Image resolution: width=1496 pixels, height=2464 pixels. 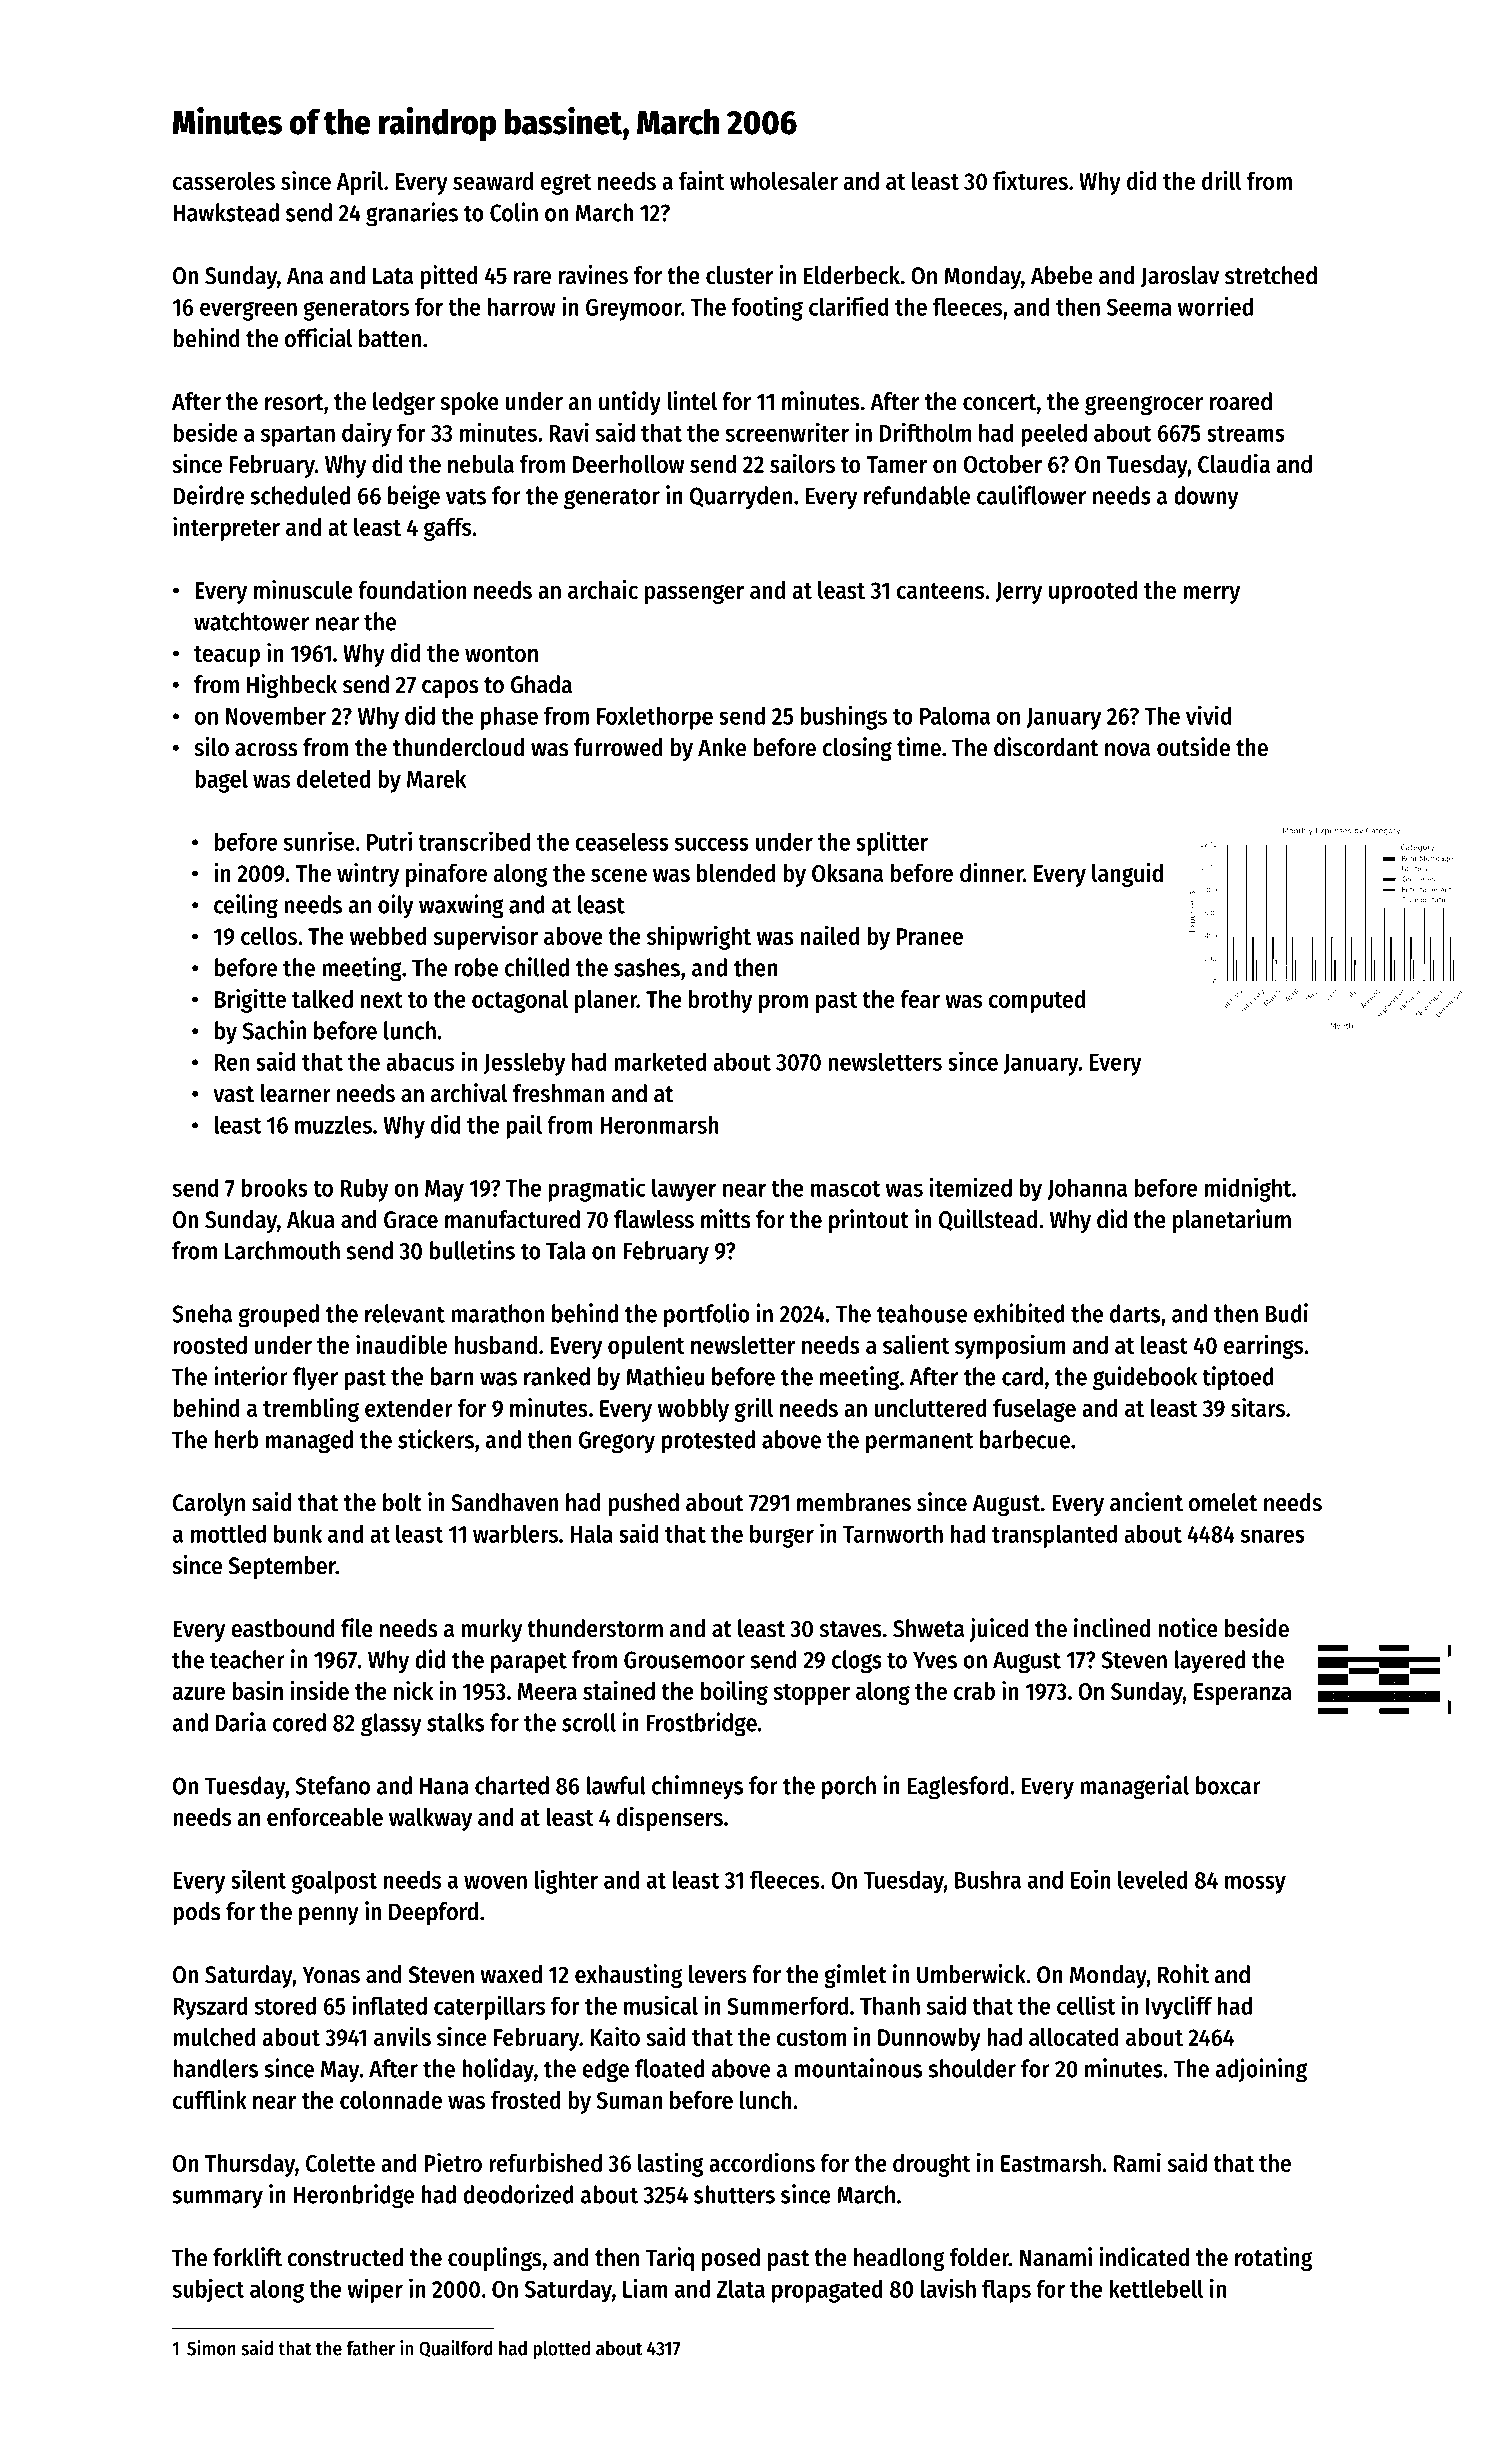 What do you see at coordinates (1054, 435) in the page?
I see `peeled` at bounding box center [1054, 435].
